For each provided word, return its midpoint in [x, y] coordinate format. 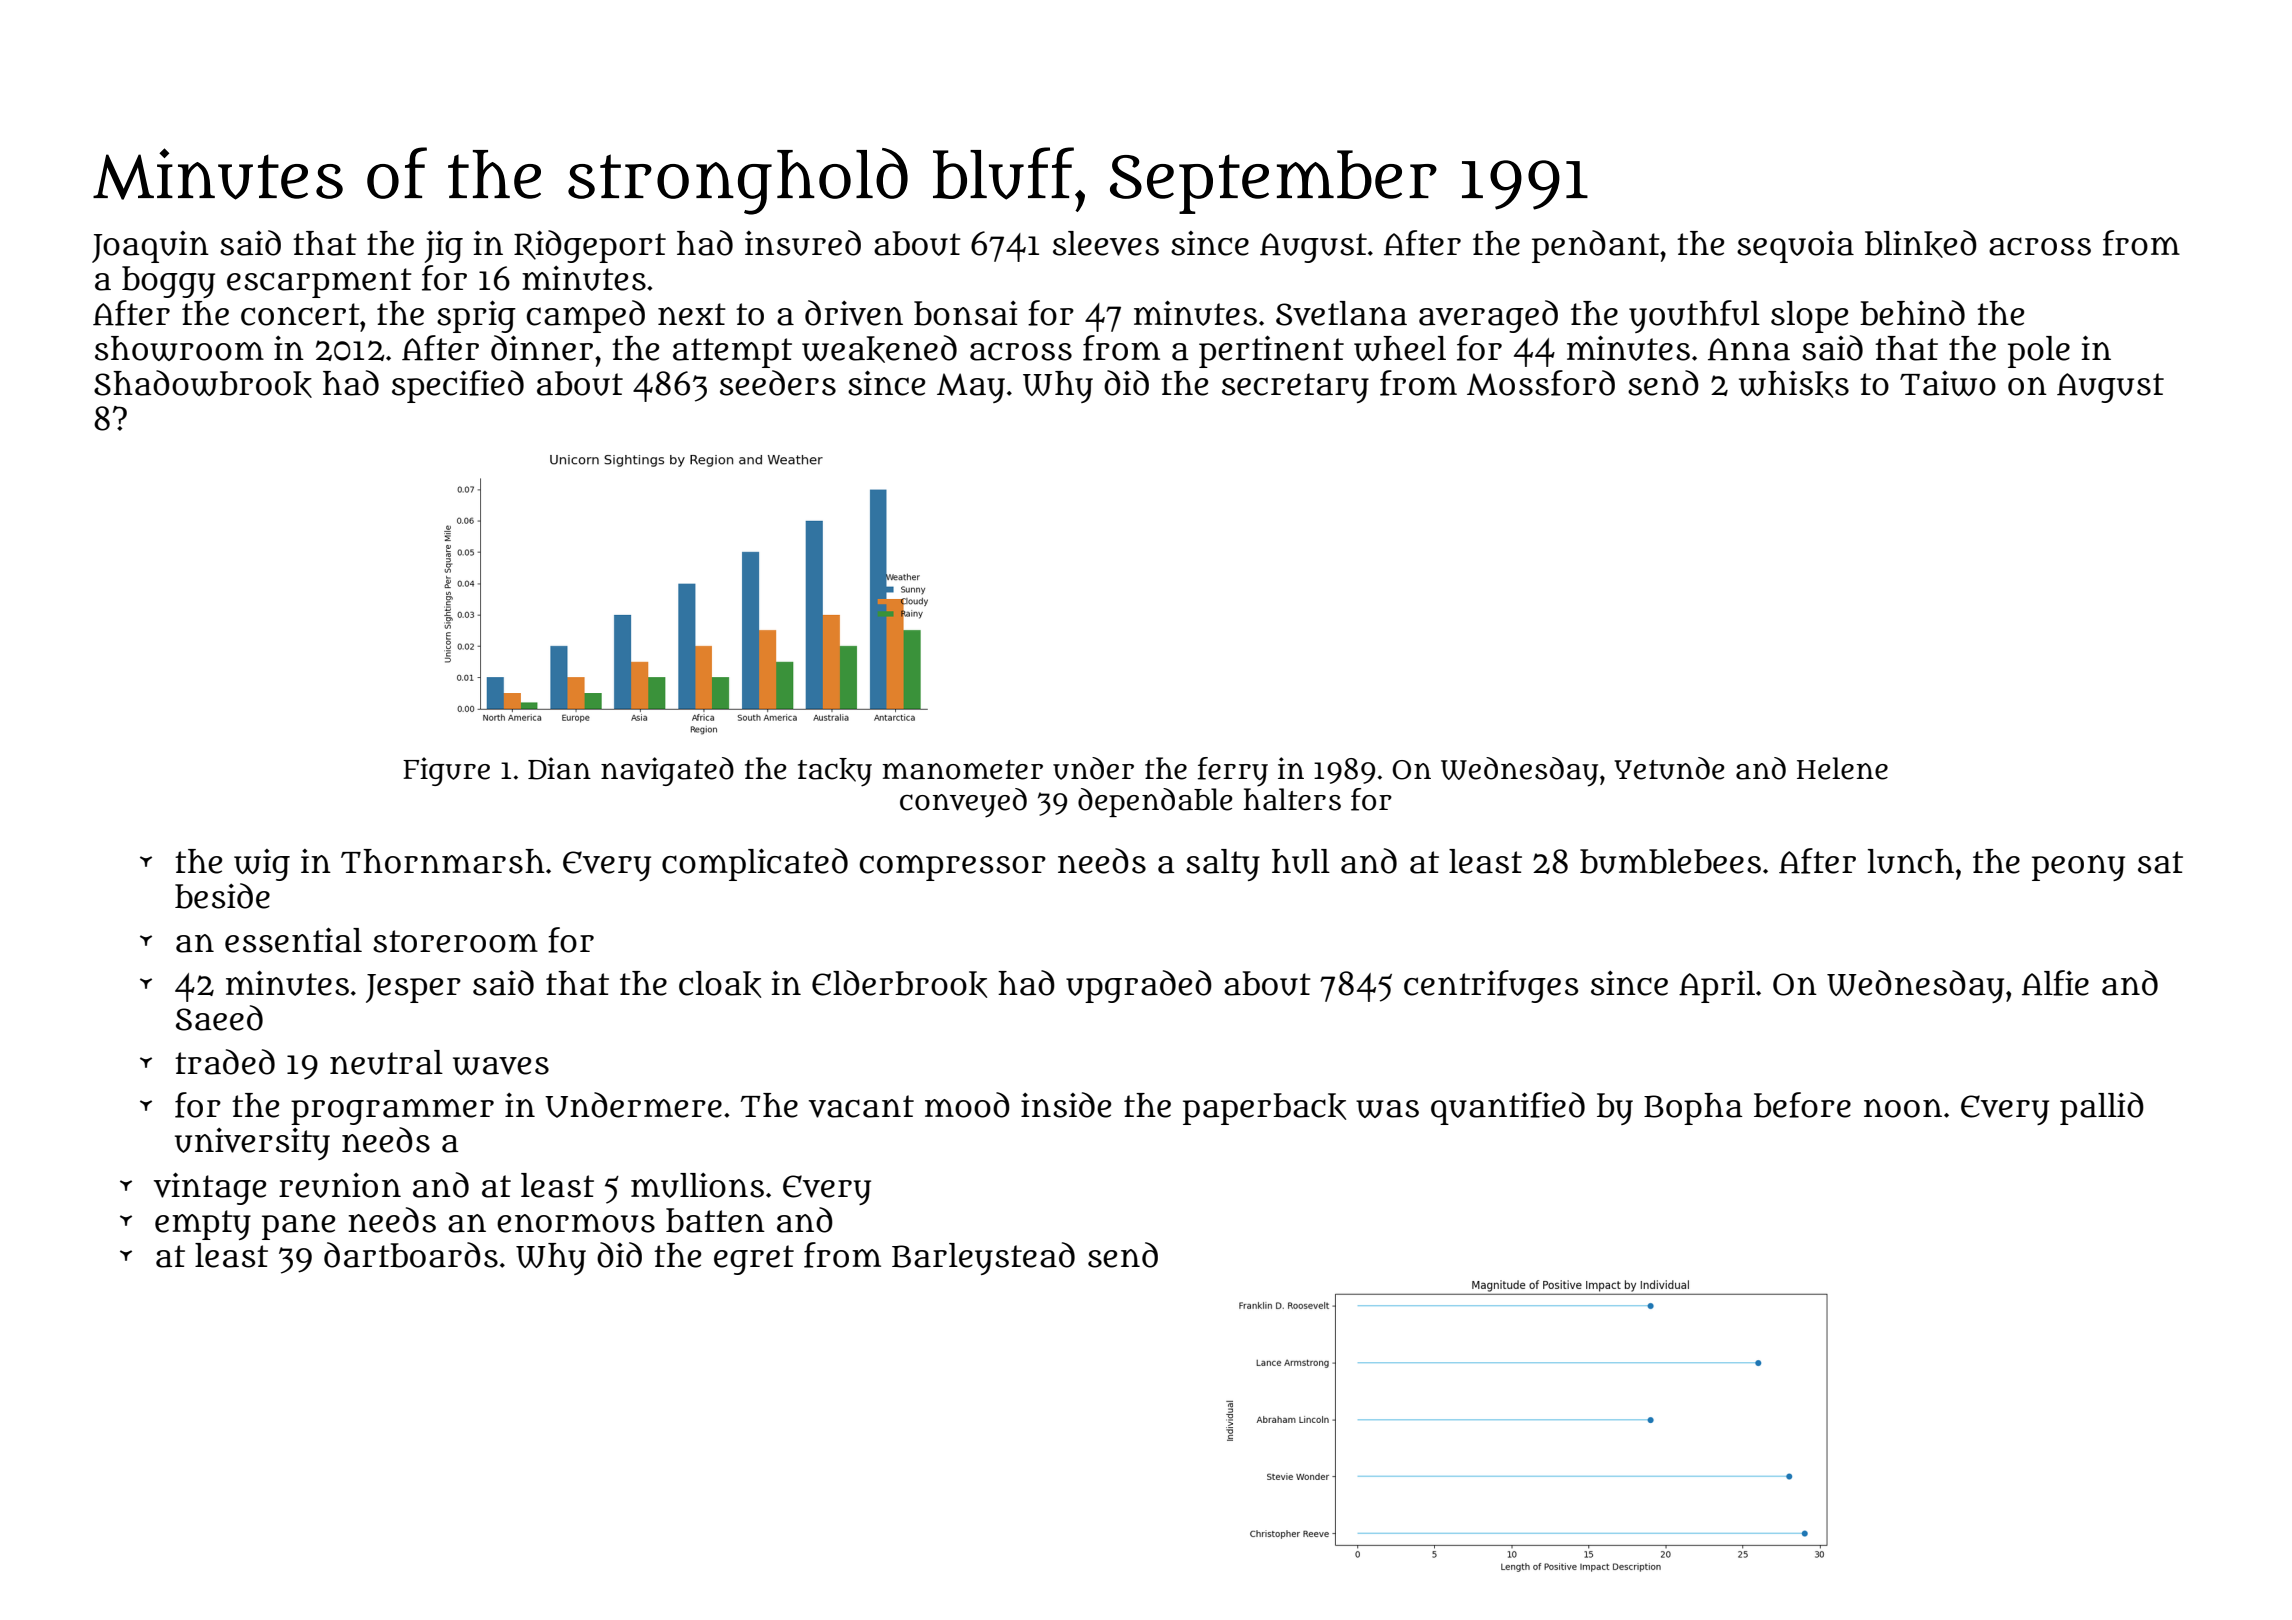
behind [1912, 313]
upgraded [1139, 986]
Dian [559, 768]
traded [225, 1062]
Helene [1842, 768]
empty [203, 1225]
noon [1903, 1108]
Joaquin [150, 247]
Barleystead [983, 1258]
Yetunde [1669, 768]
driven [854, 313]
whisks [1794, 384]
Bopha [1693, 1109]
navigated [667, 771]
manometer [962, 770]
